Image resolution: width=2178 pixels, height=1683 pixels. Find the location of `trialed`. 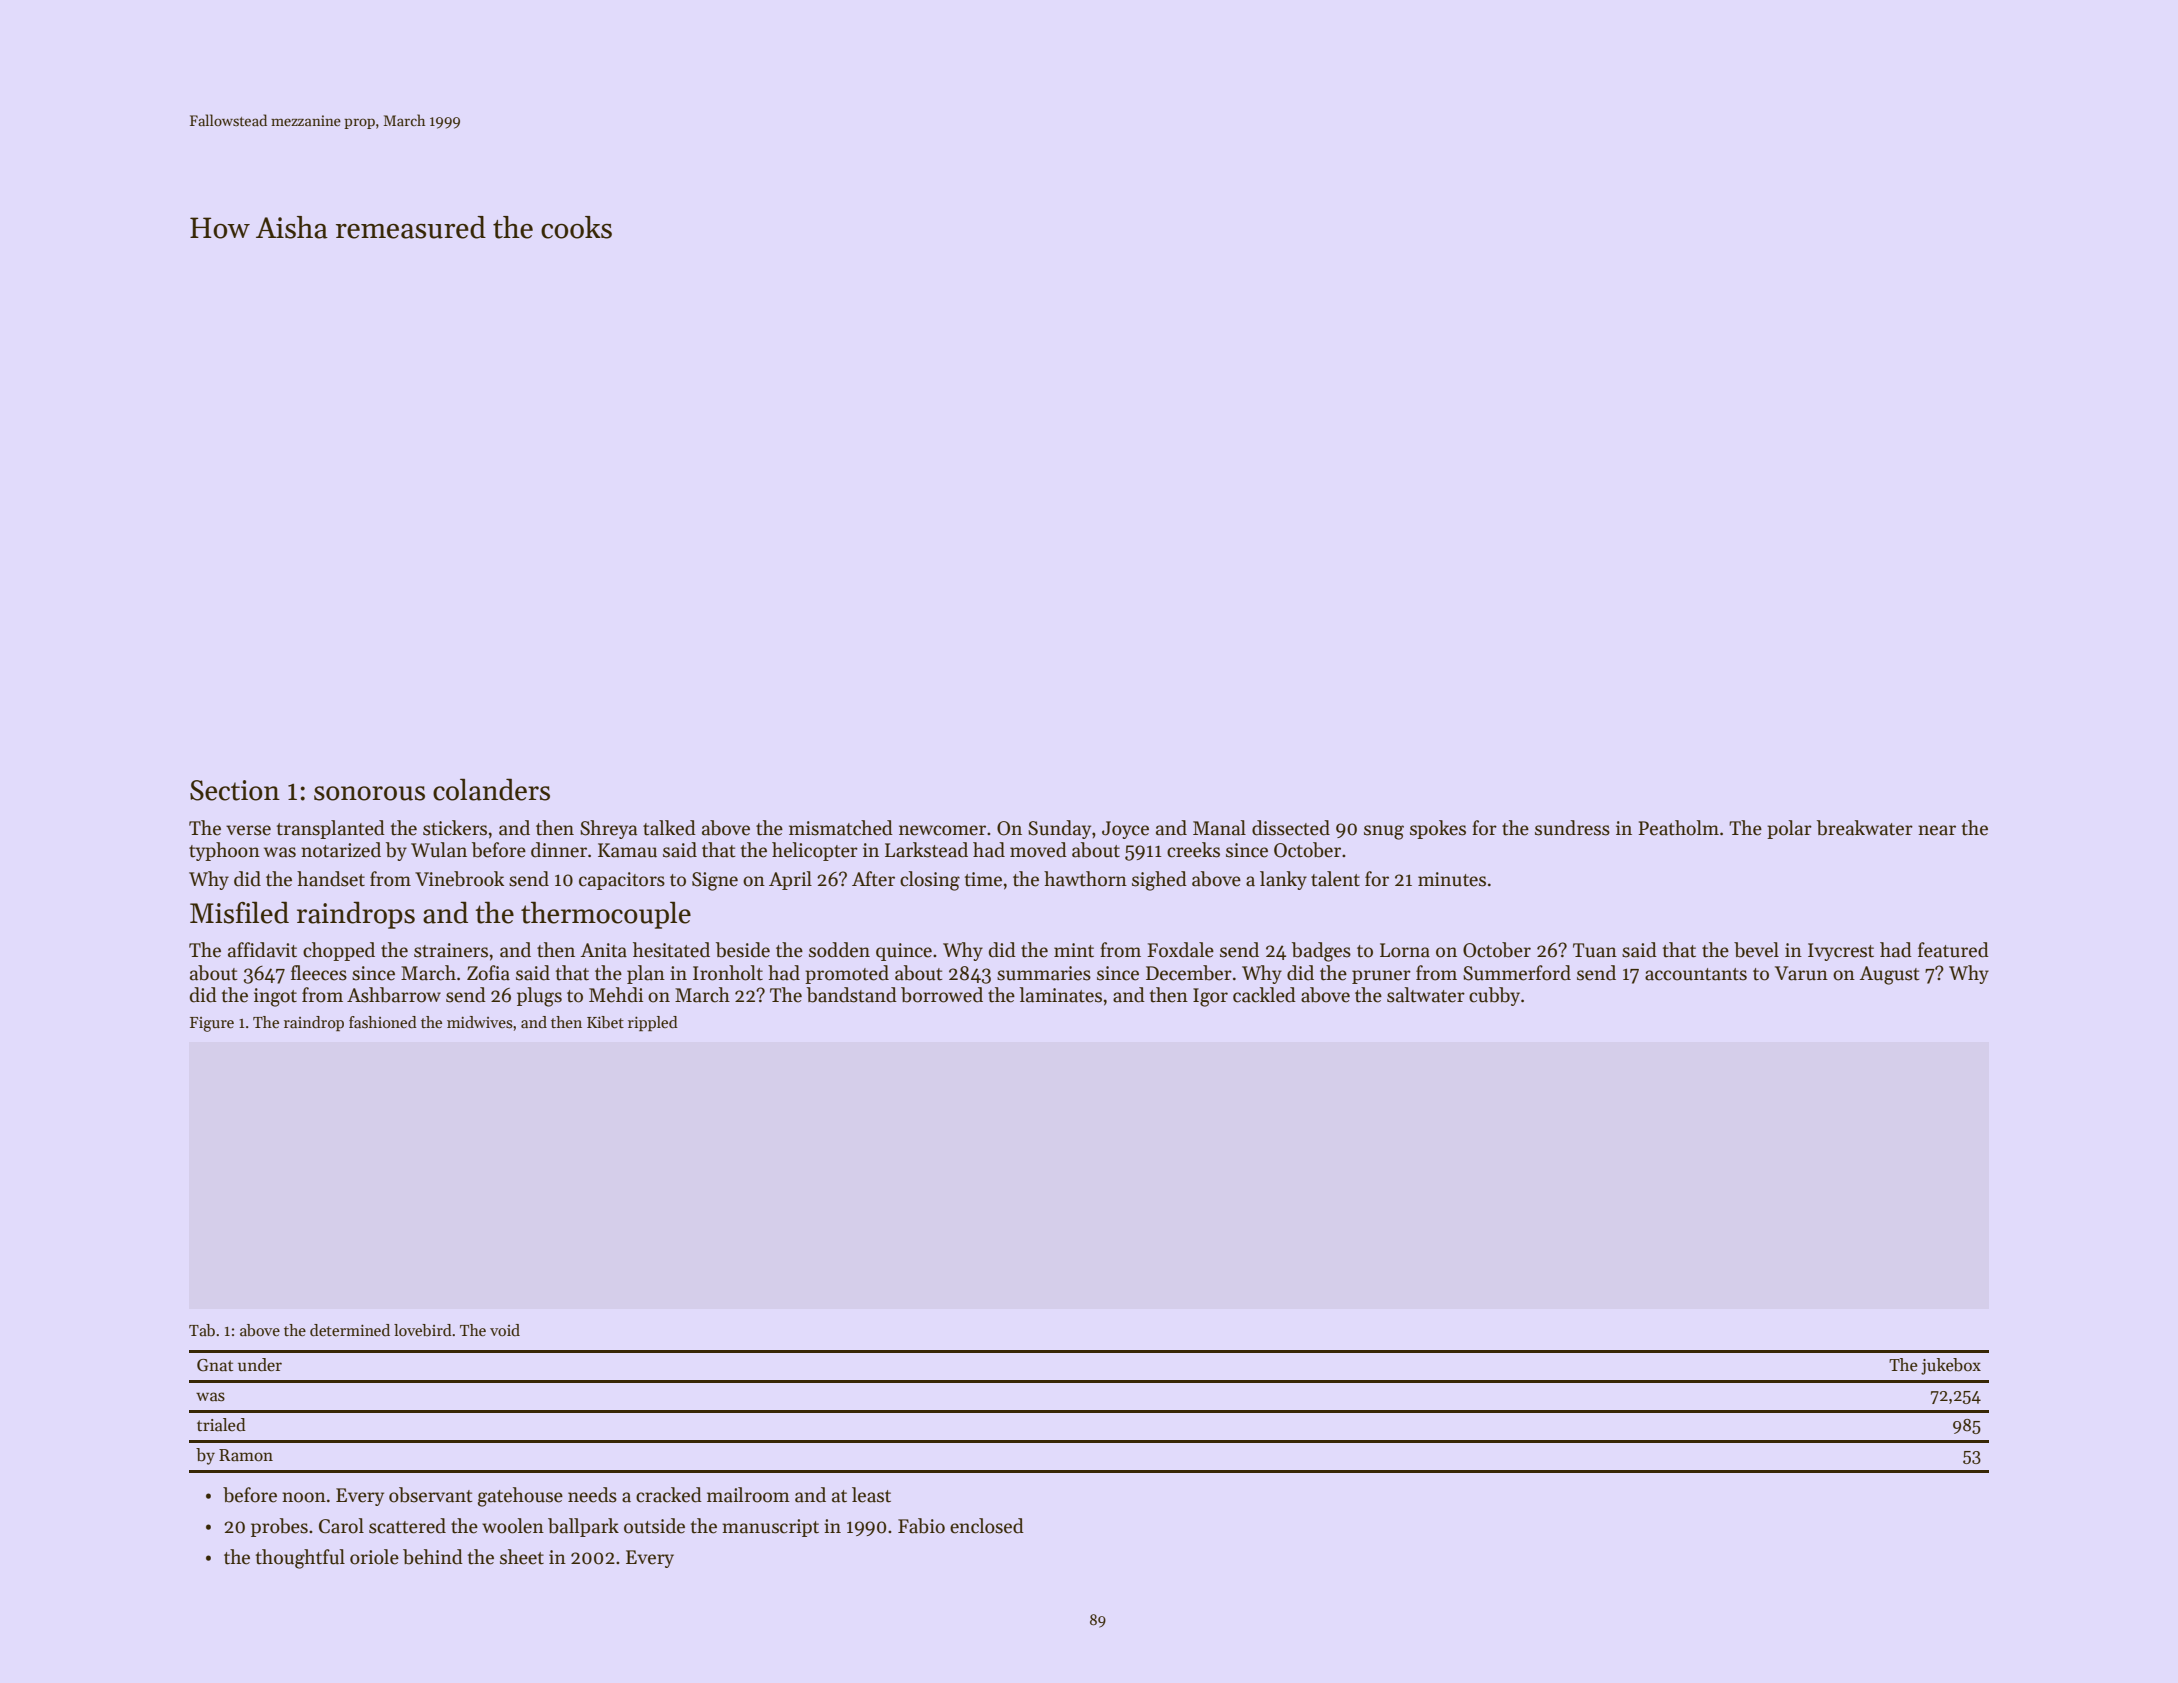

trialed is located at coordinates (221, 1425).
